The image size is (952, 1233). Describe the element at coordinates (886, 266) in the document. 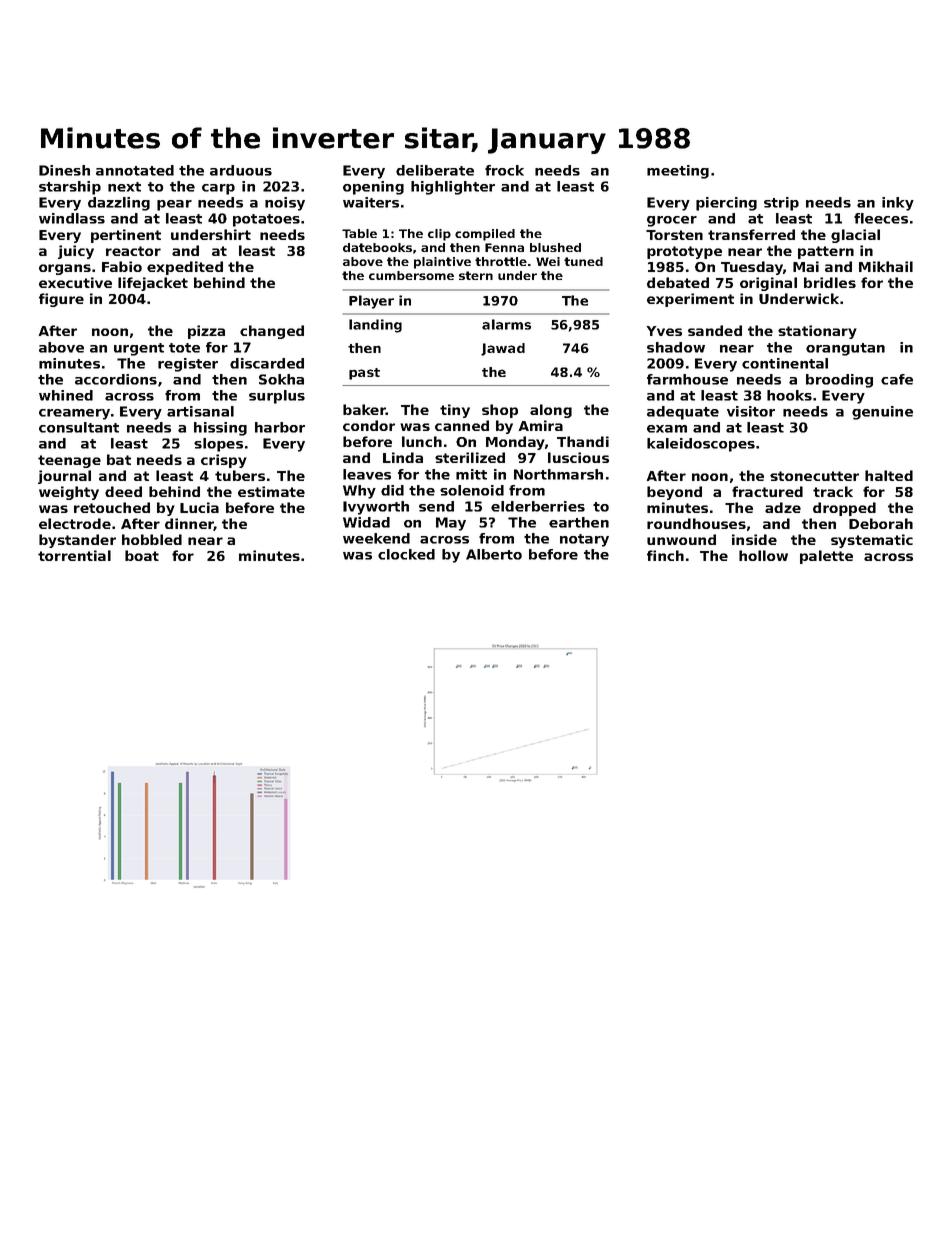

I see `Mikhail` at that location.
